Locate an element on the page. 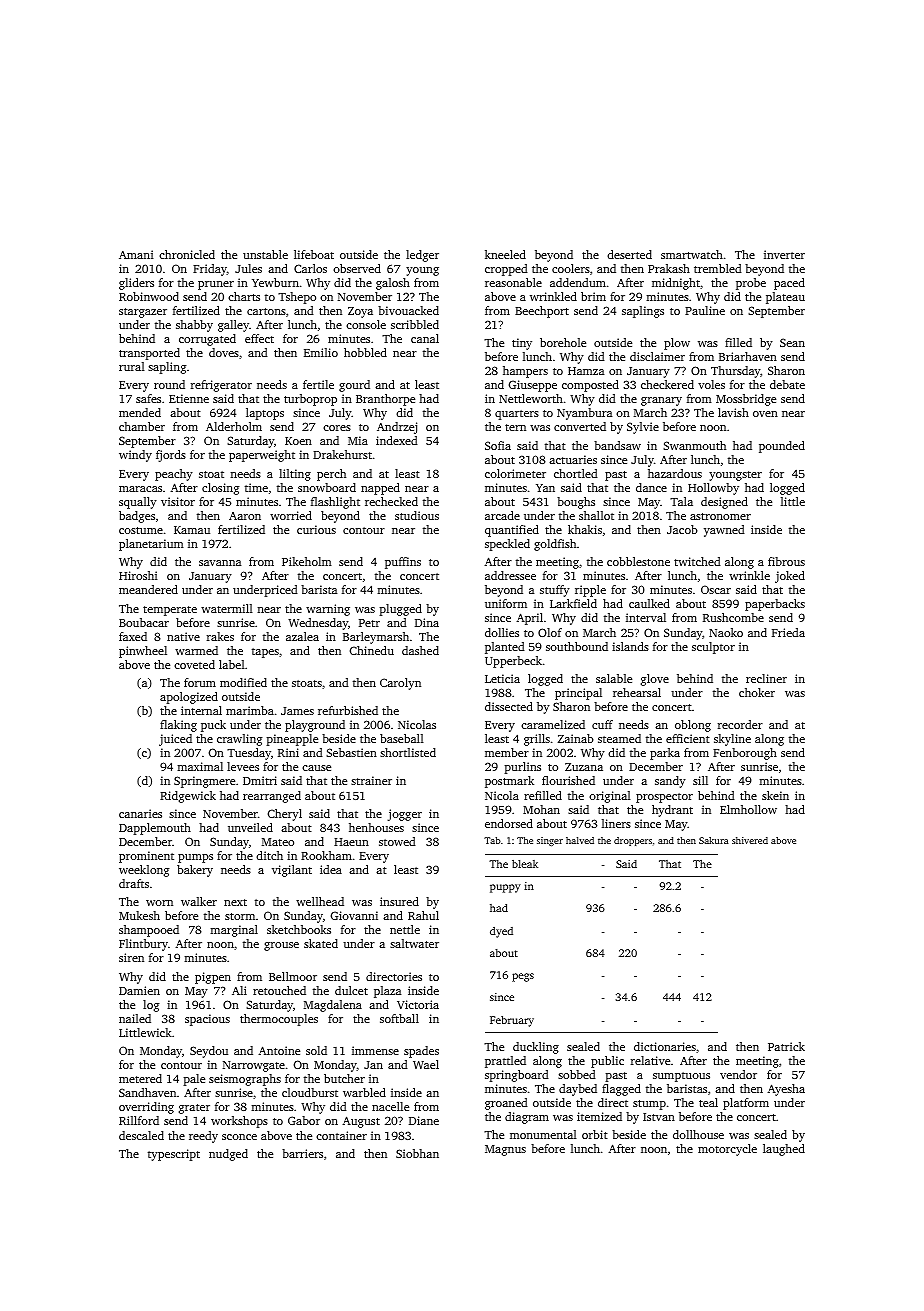 This page has width=924, height=1311. oblong is located at coordinates (693, 726).
